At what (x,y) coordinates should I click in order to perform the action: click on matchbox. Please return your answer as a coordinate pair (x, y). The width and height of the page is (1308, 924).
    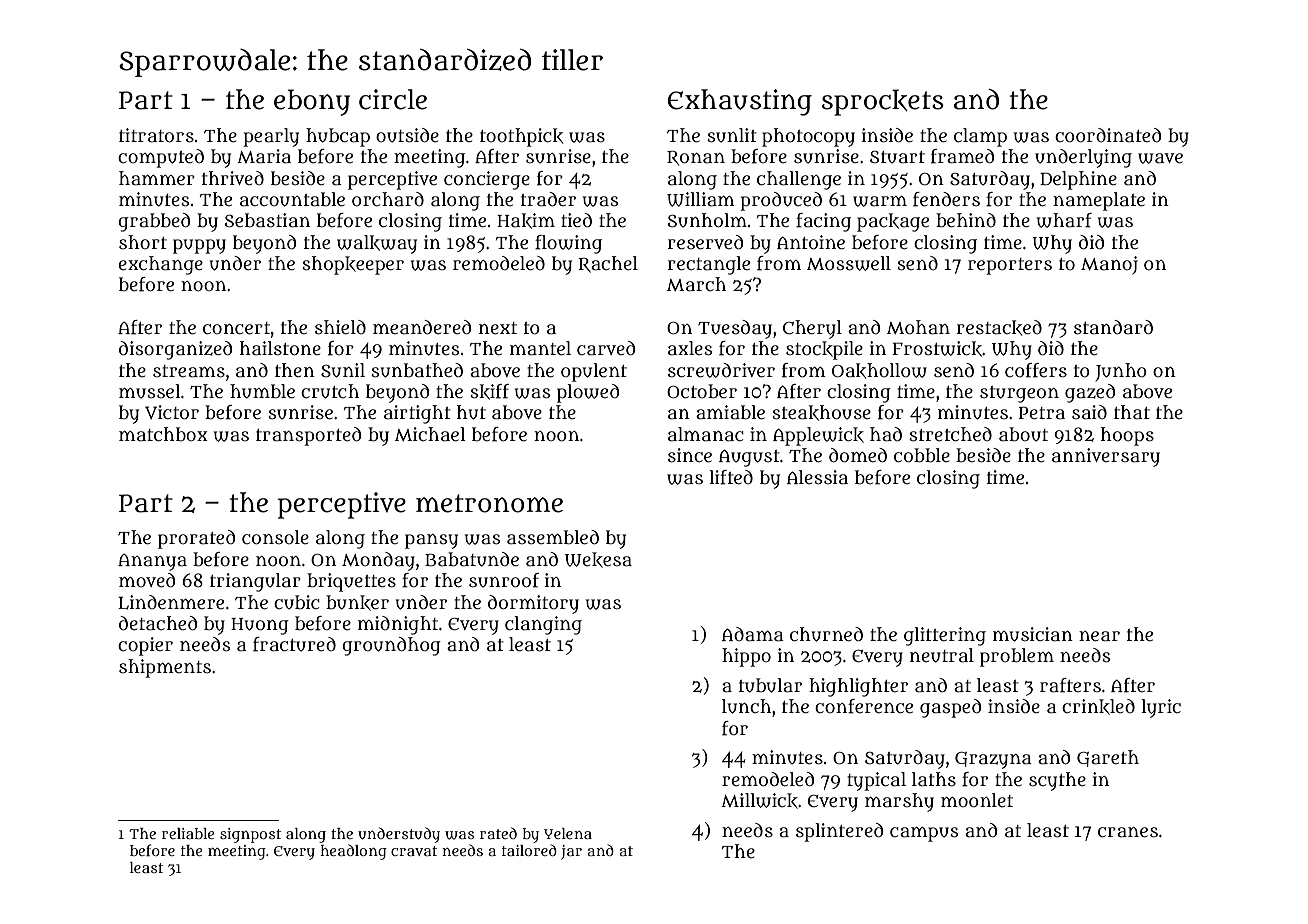
    Looking at the image, I should click on (163, 434).
